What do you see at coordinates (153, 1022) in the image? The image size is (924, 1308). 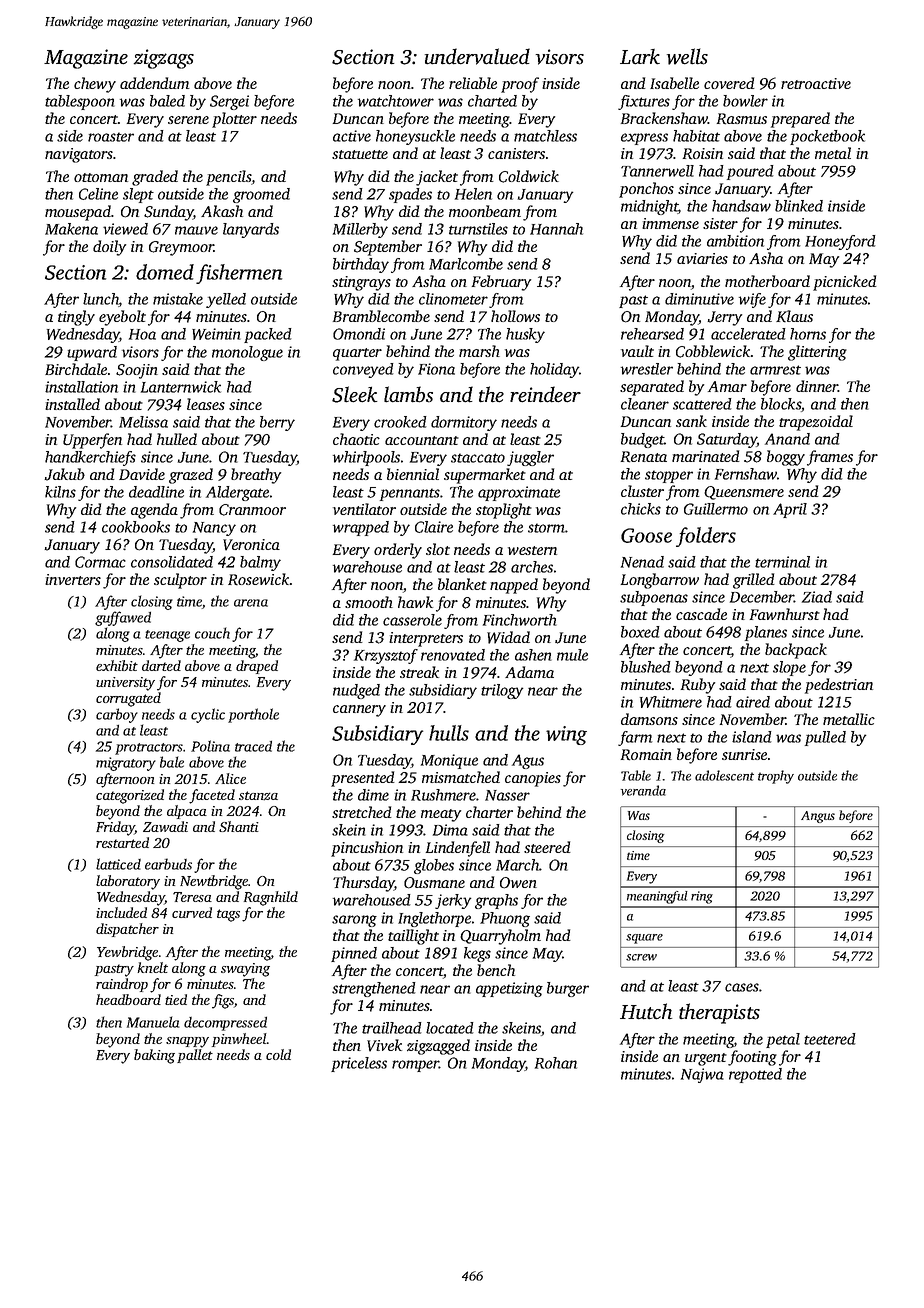 I see `Manuela` at bounding box center [153, 1022].
